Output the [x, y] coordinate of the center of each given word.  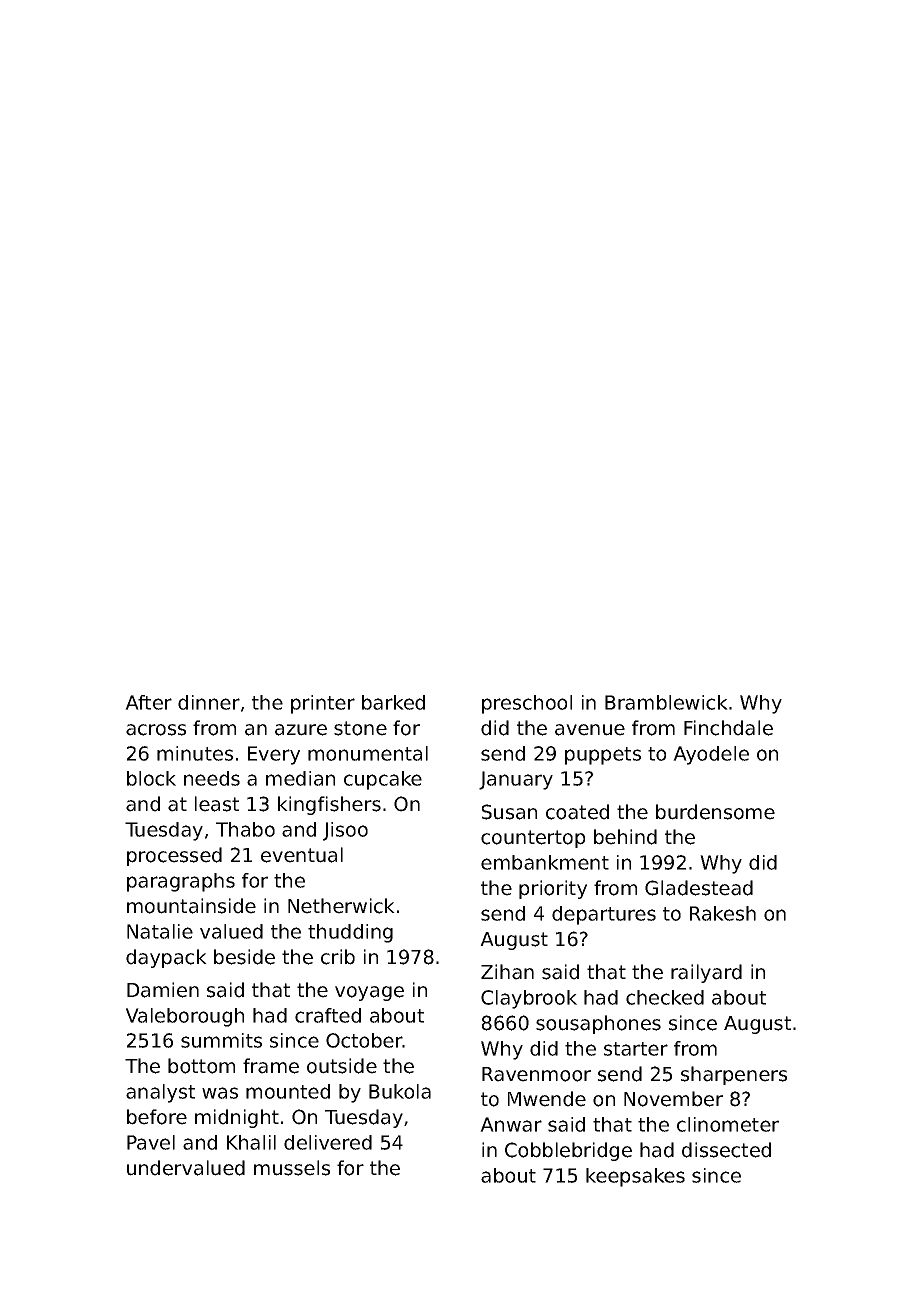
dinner [209, 702]
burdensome [715, 812]
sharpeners [734, 1075]
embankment [545, 862]
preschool [527, 704]
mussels [292, 1168]
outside [342, 1066]
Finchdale [728, 728]
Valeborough [185, 1017]
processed [174, 856]
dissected [726, 1150]
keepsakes [635, 1177]
